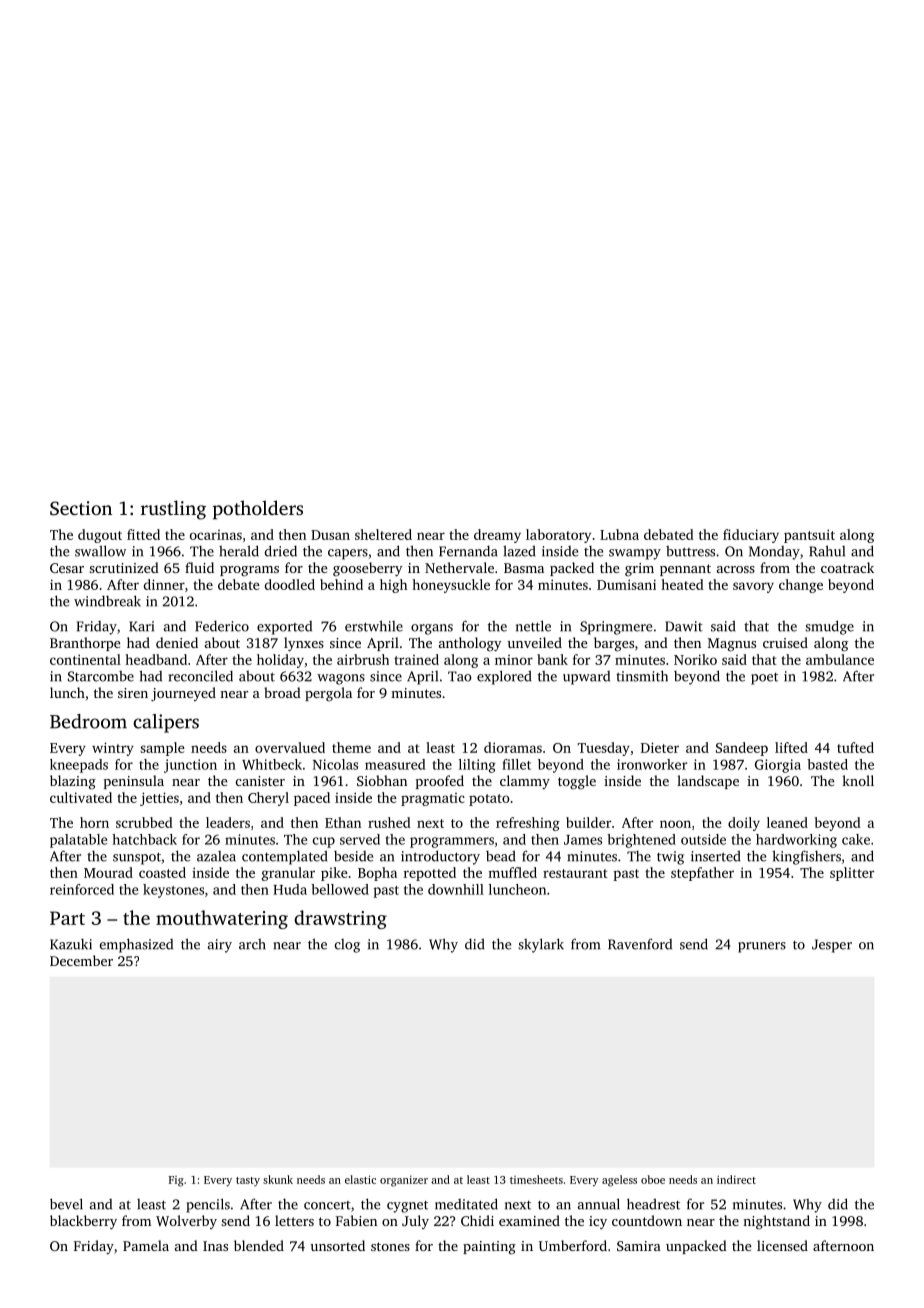 This screenshot has width=924, height=1308. Describe the element at coordinates (809, 536) in the screenshot. I see `pantsuit` at that location.
